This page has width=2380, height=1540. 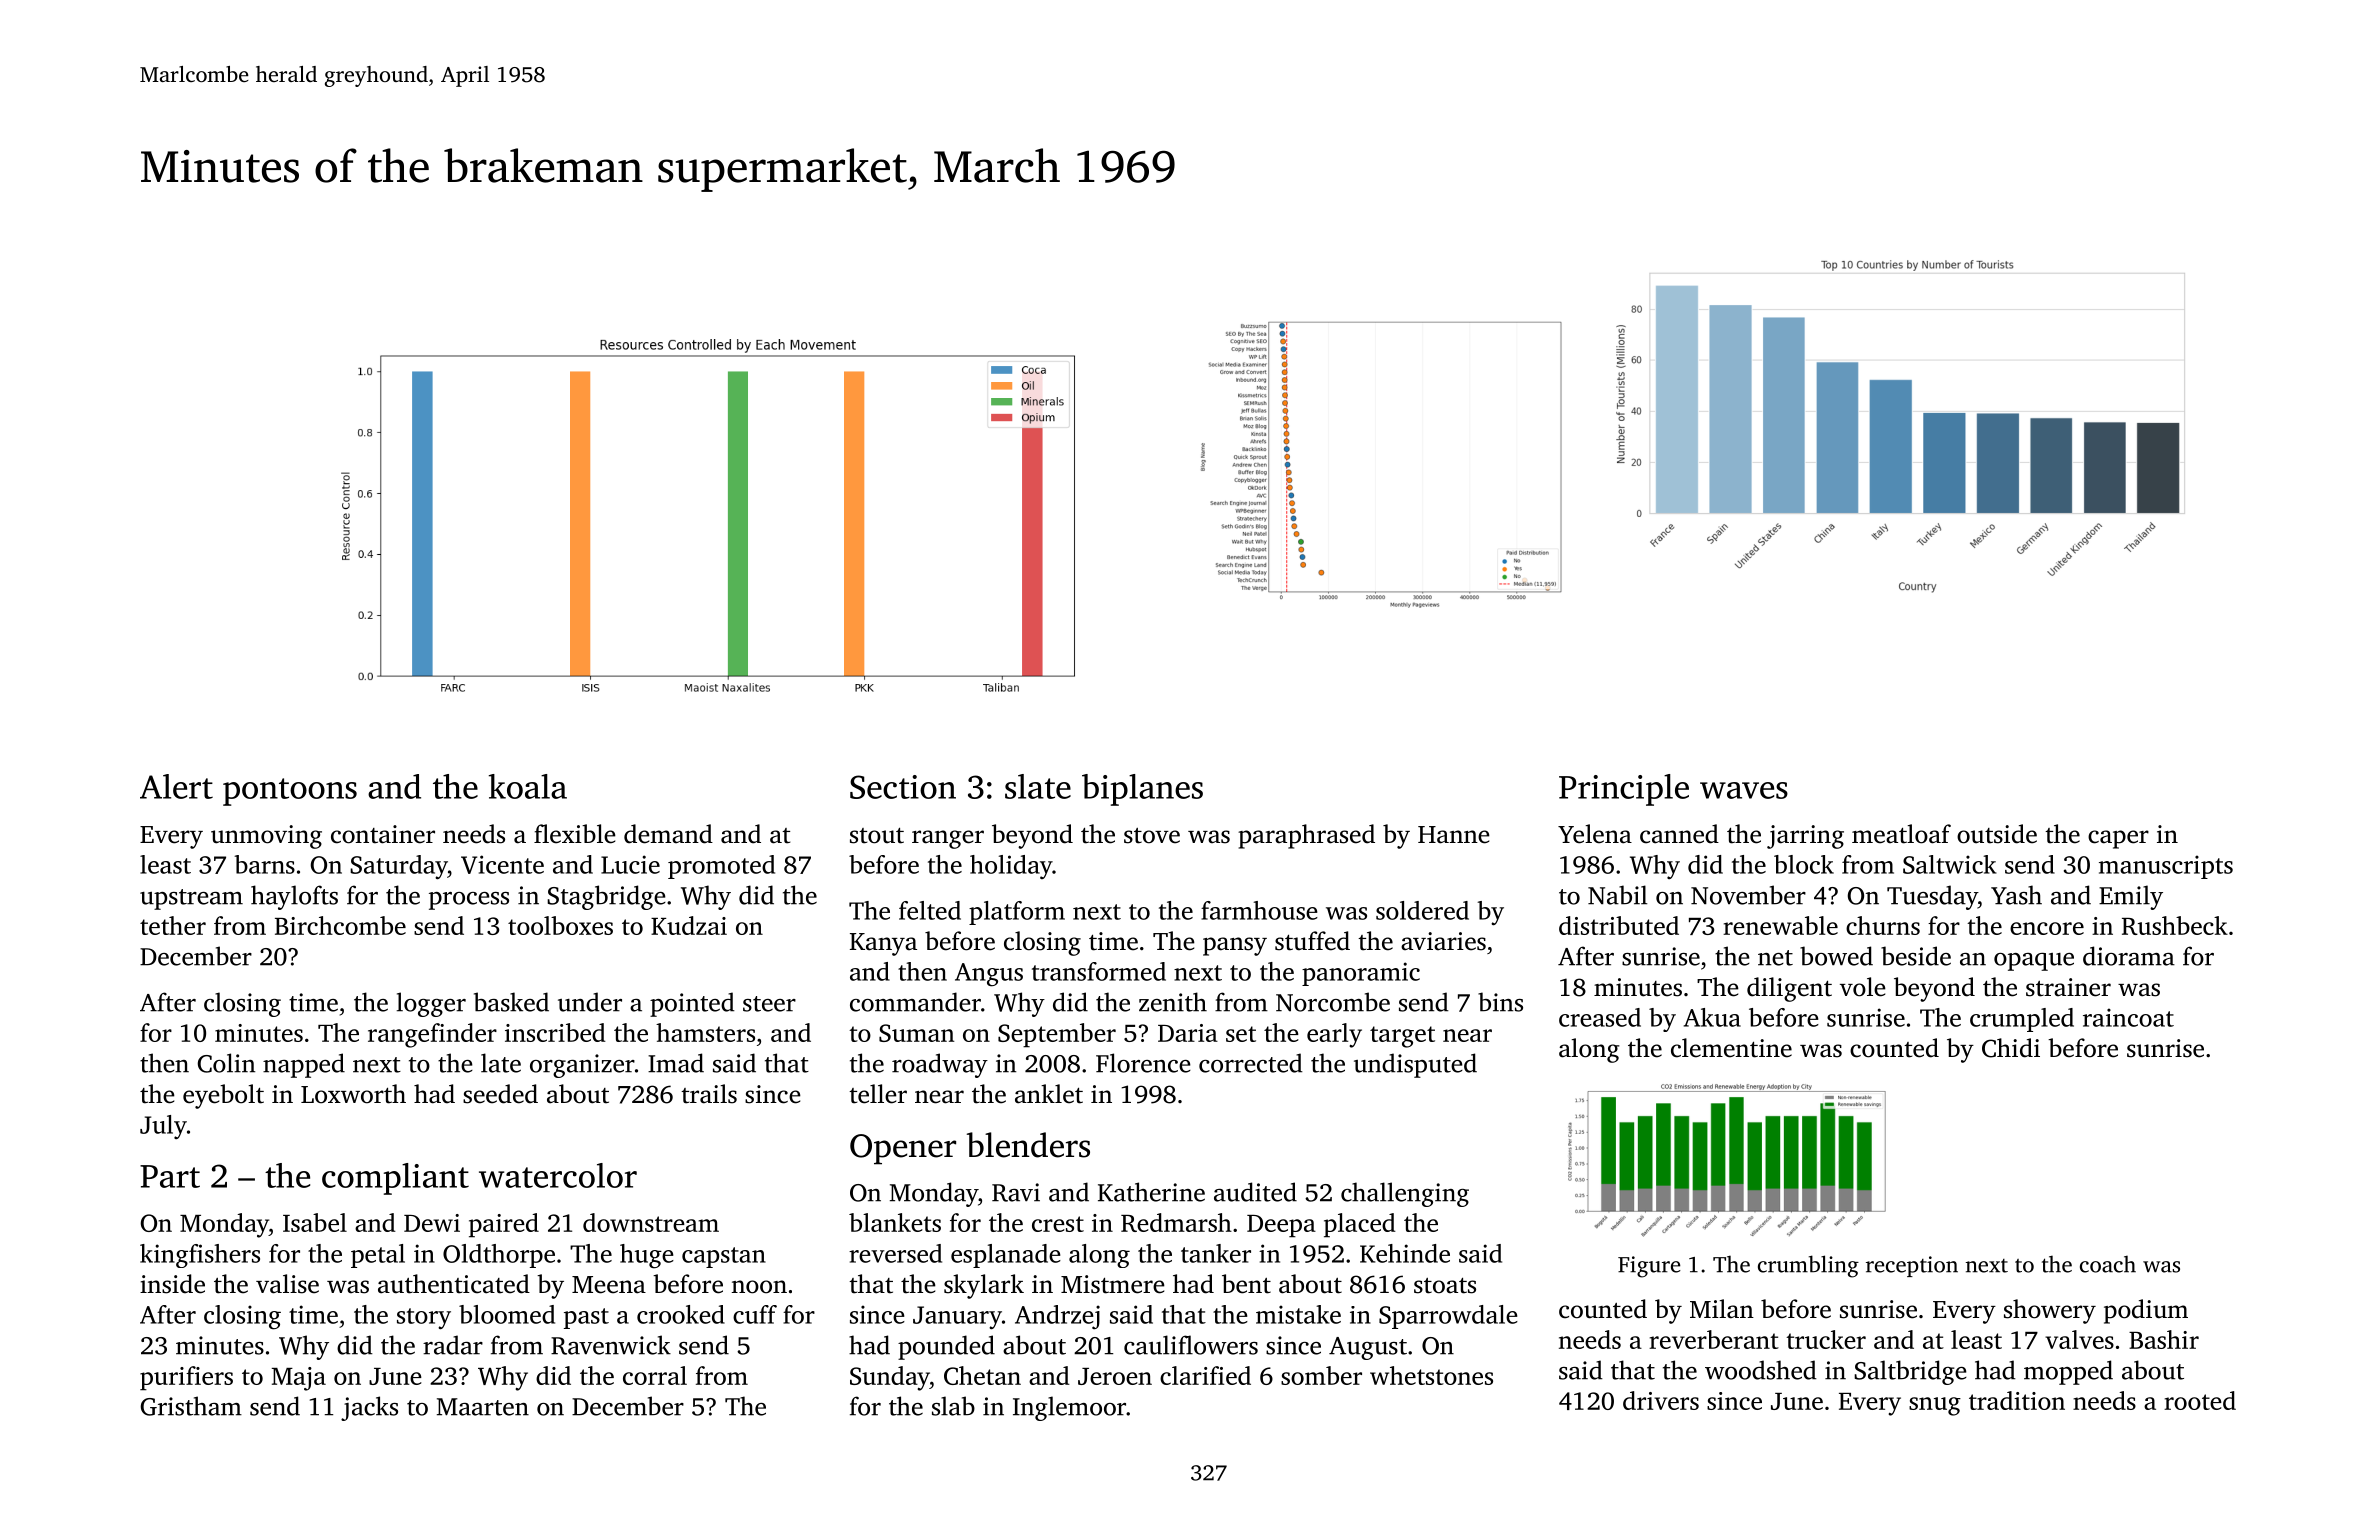 What do you see at coordinates (395, 1179) in the page?
I see `compliant` at bounding box center [395, 1179].
